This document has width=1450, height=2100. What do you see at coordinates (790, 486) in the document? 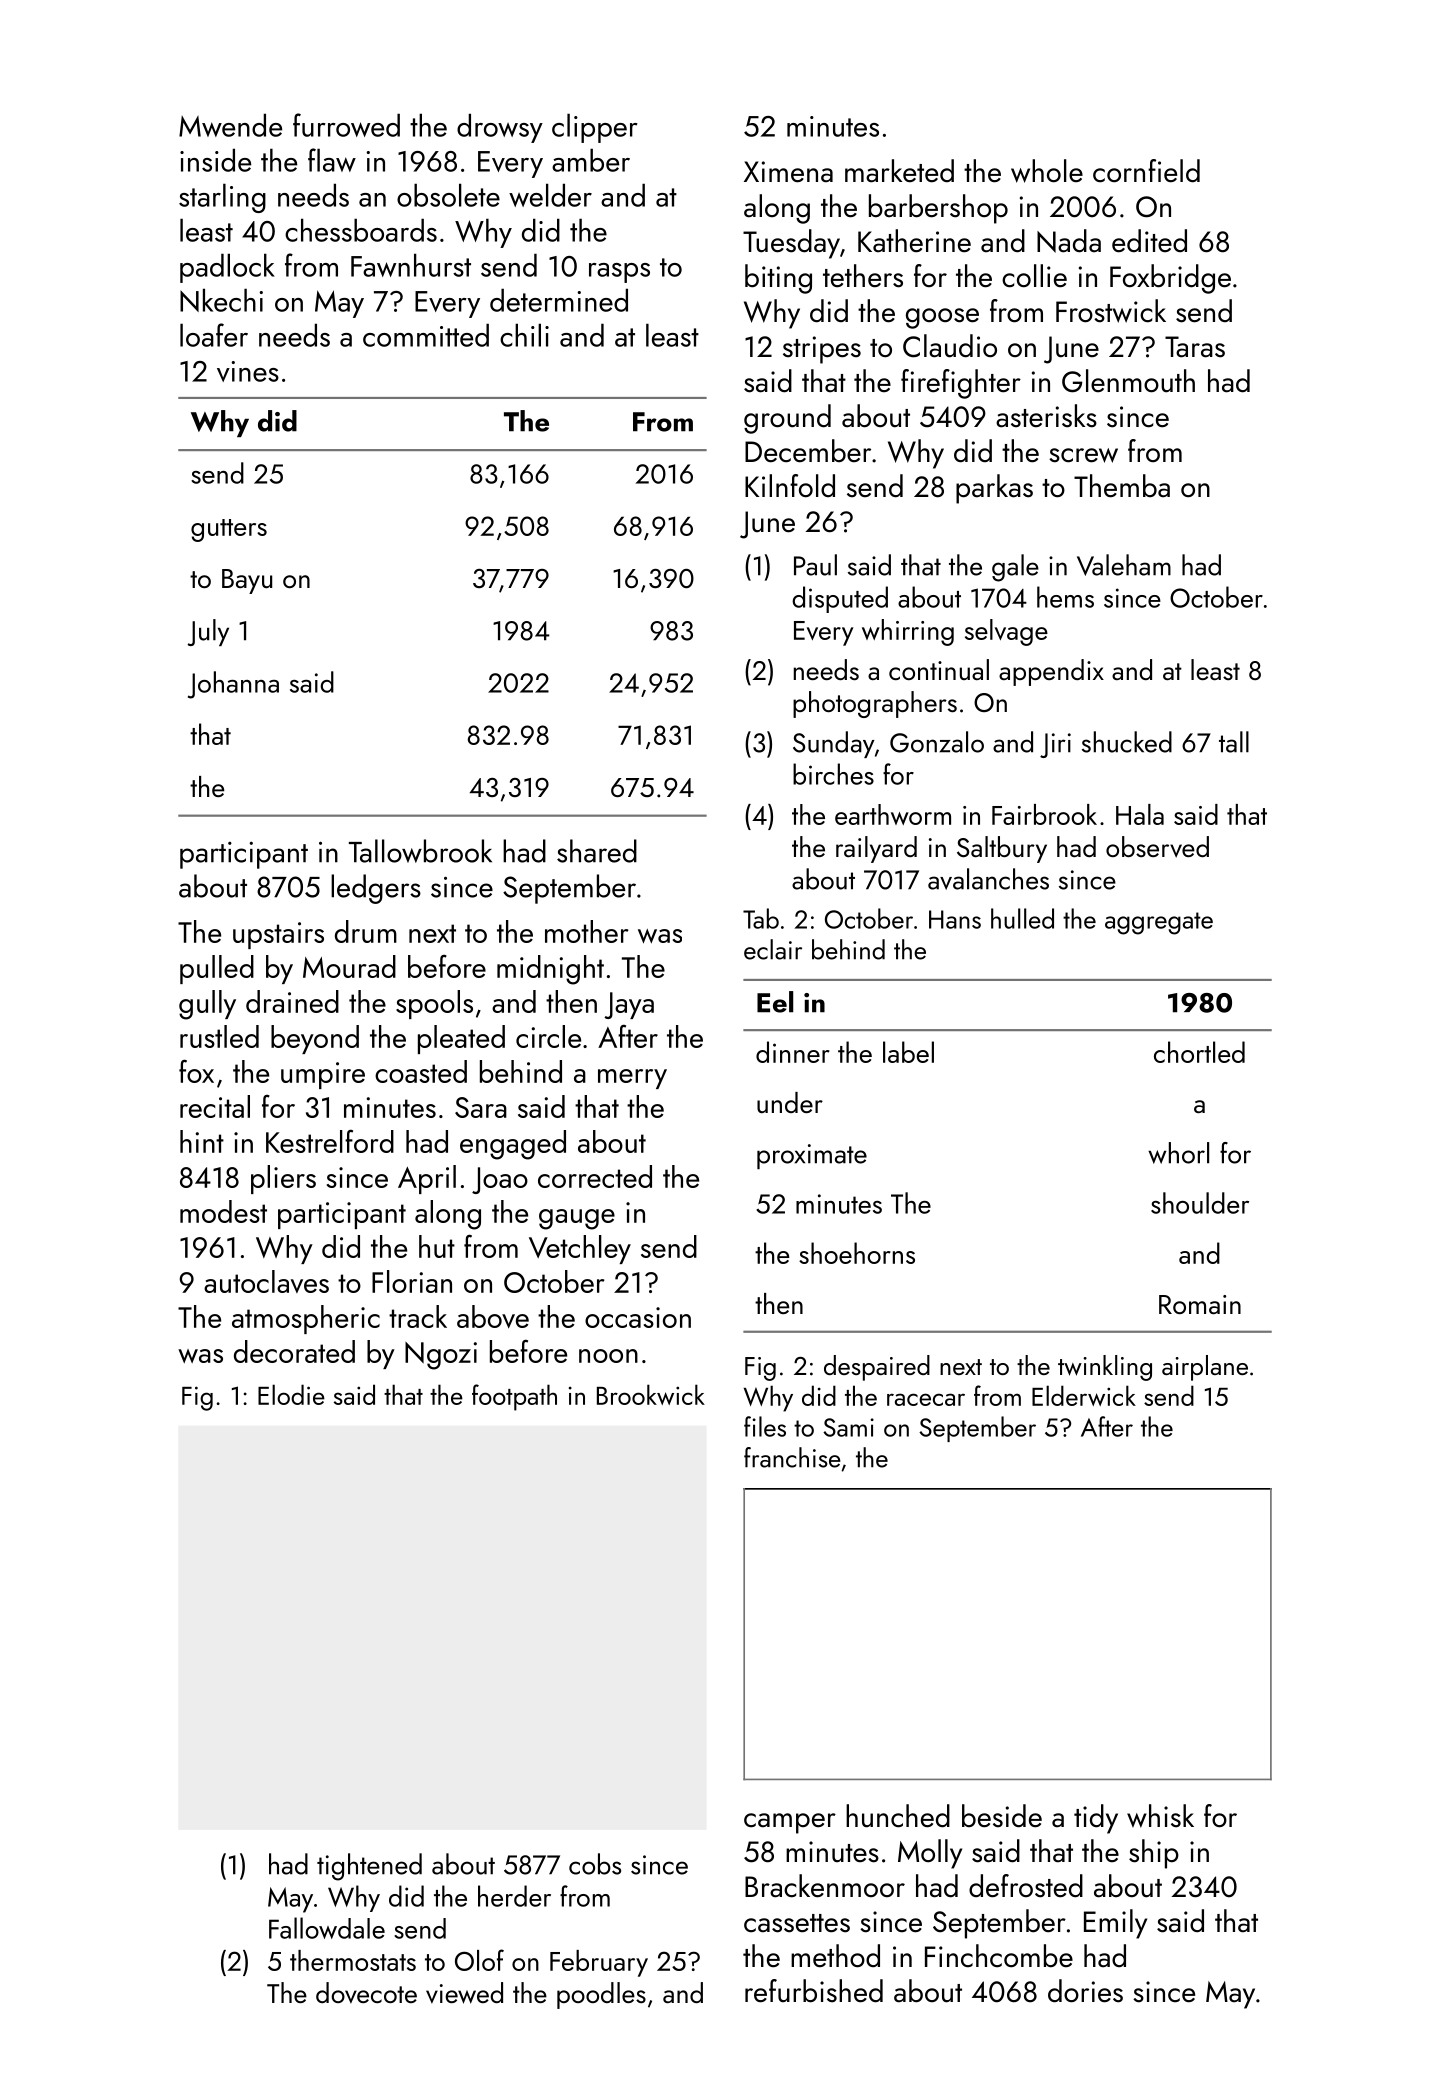
I see `Kilnfold` at bounding box center [790, 486].
